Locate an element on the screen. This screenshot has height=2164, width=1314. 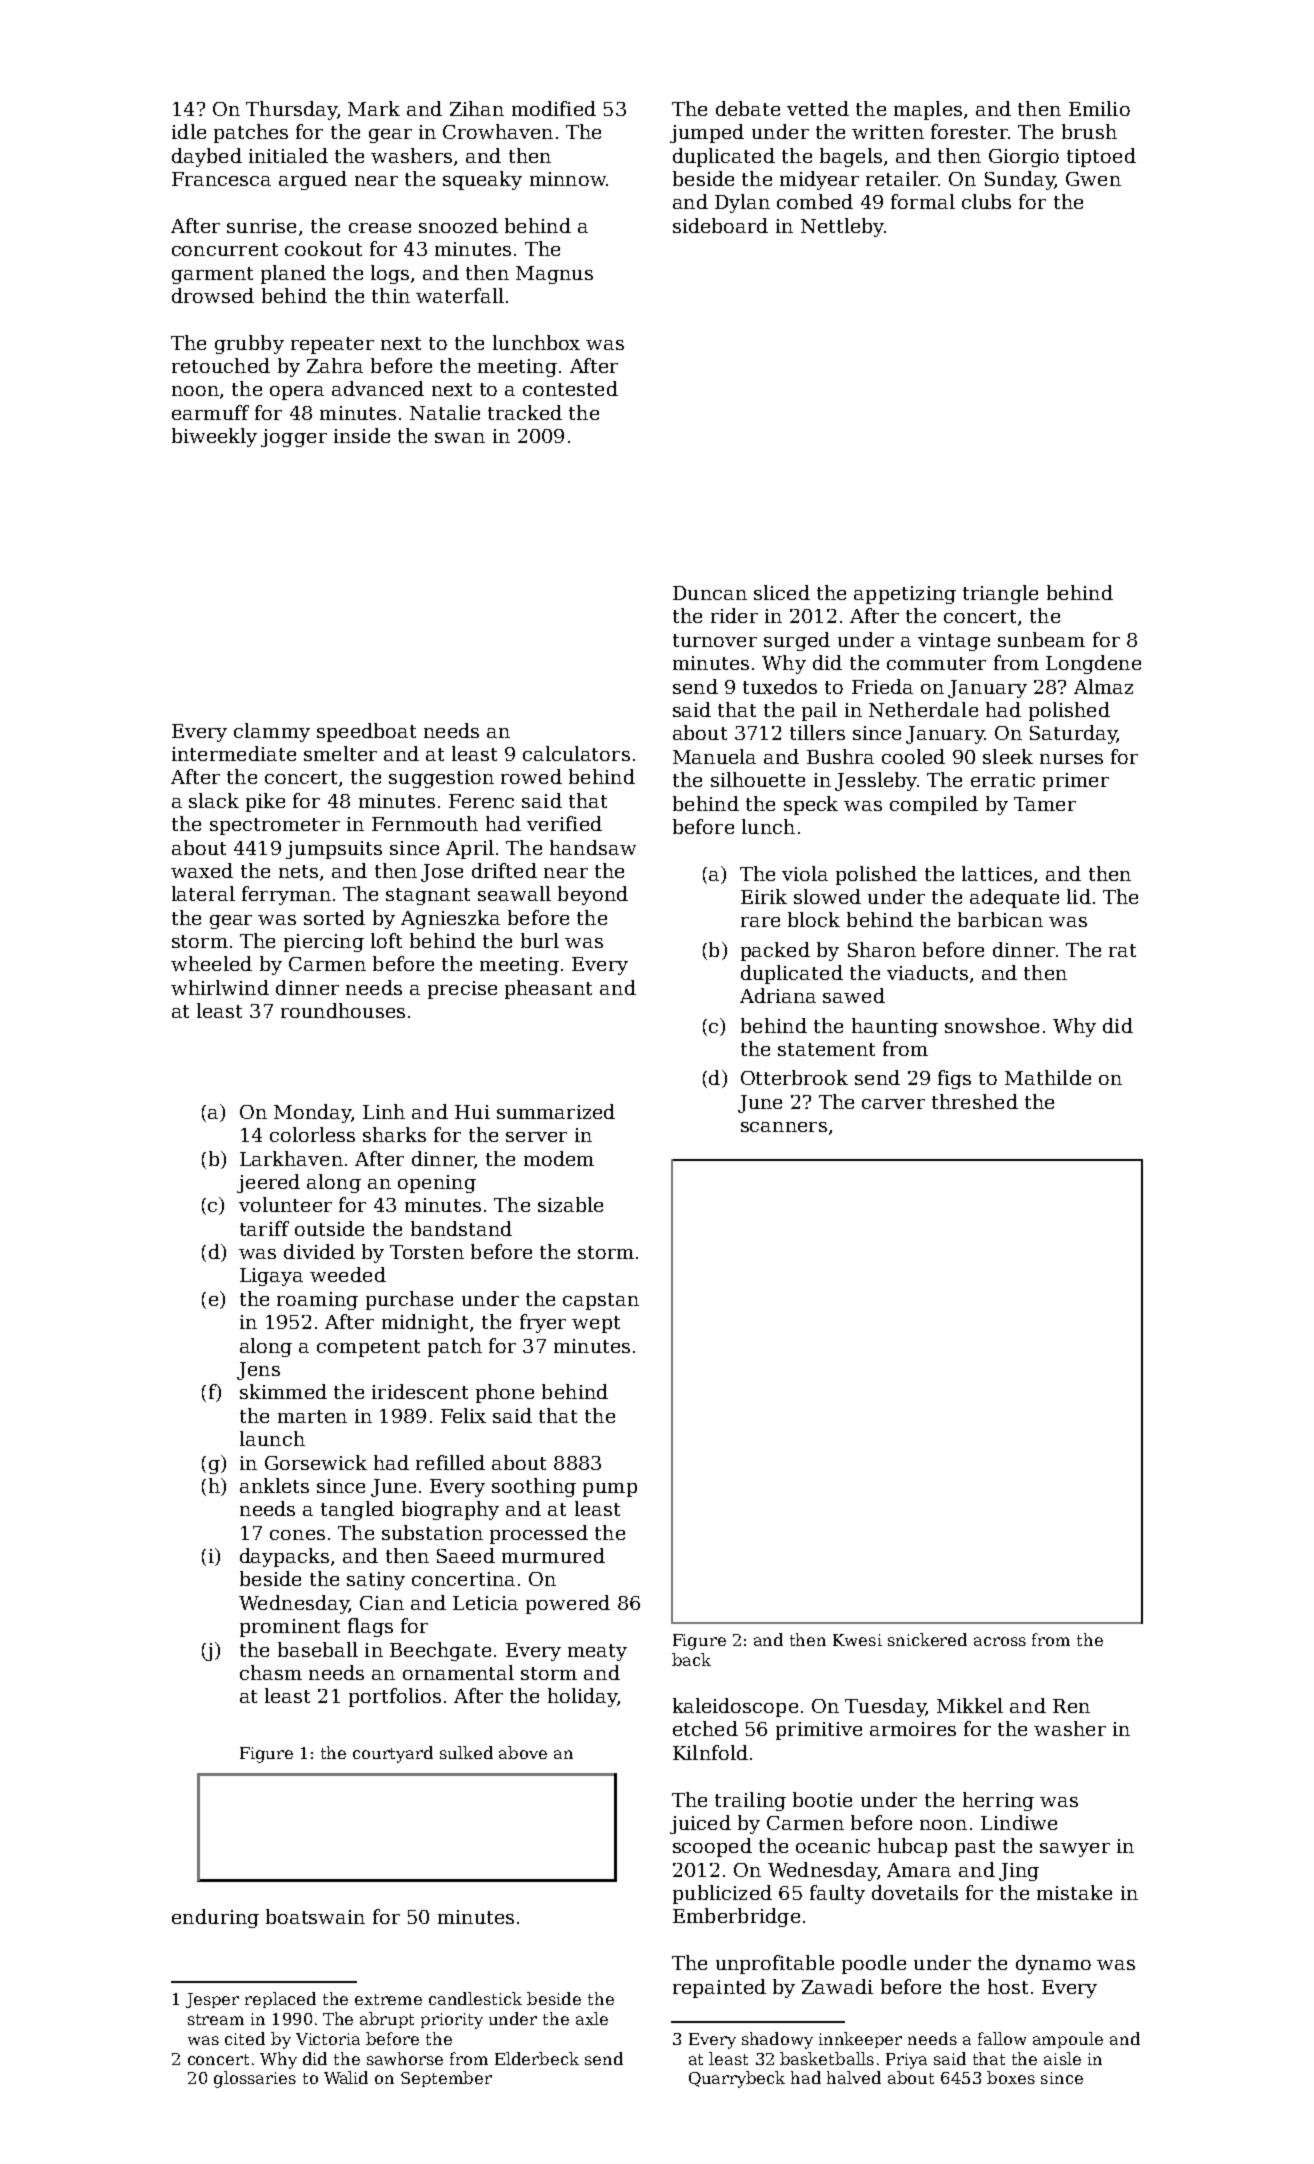
Mathilde is located at coordinates (1048, 1077).
